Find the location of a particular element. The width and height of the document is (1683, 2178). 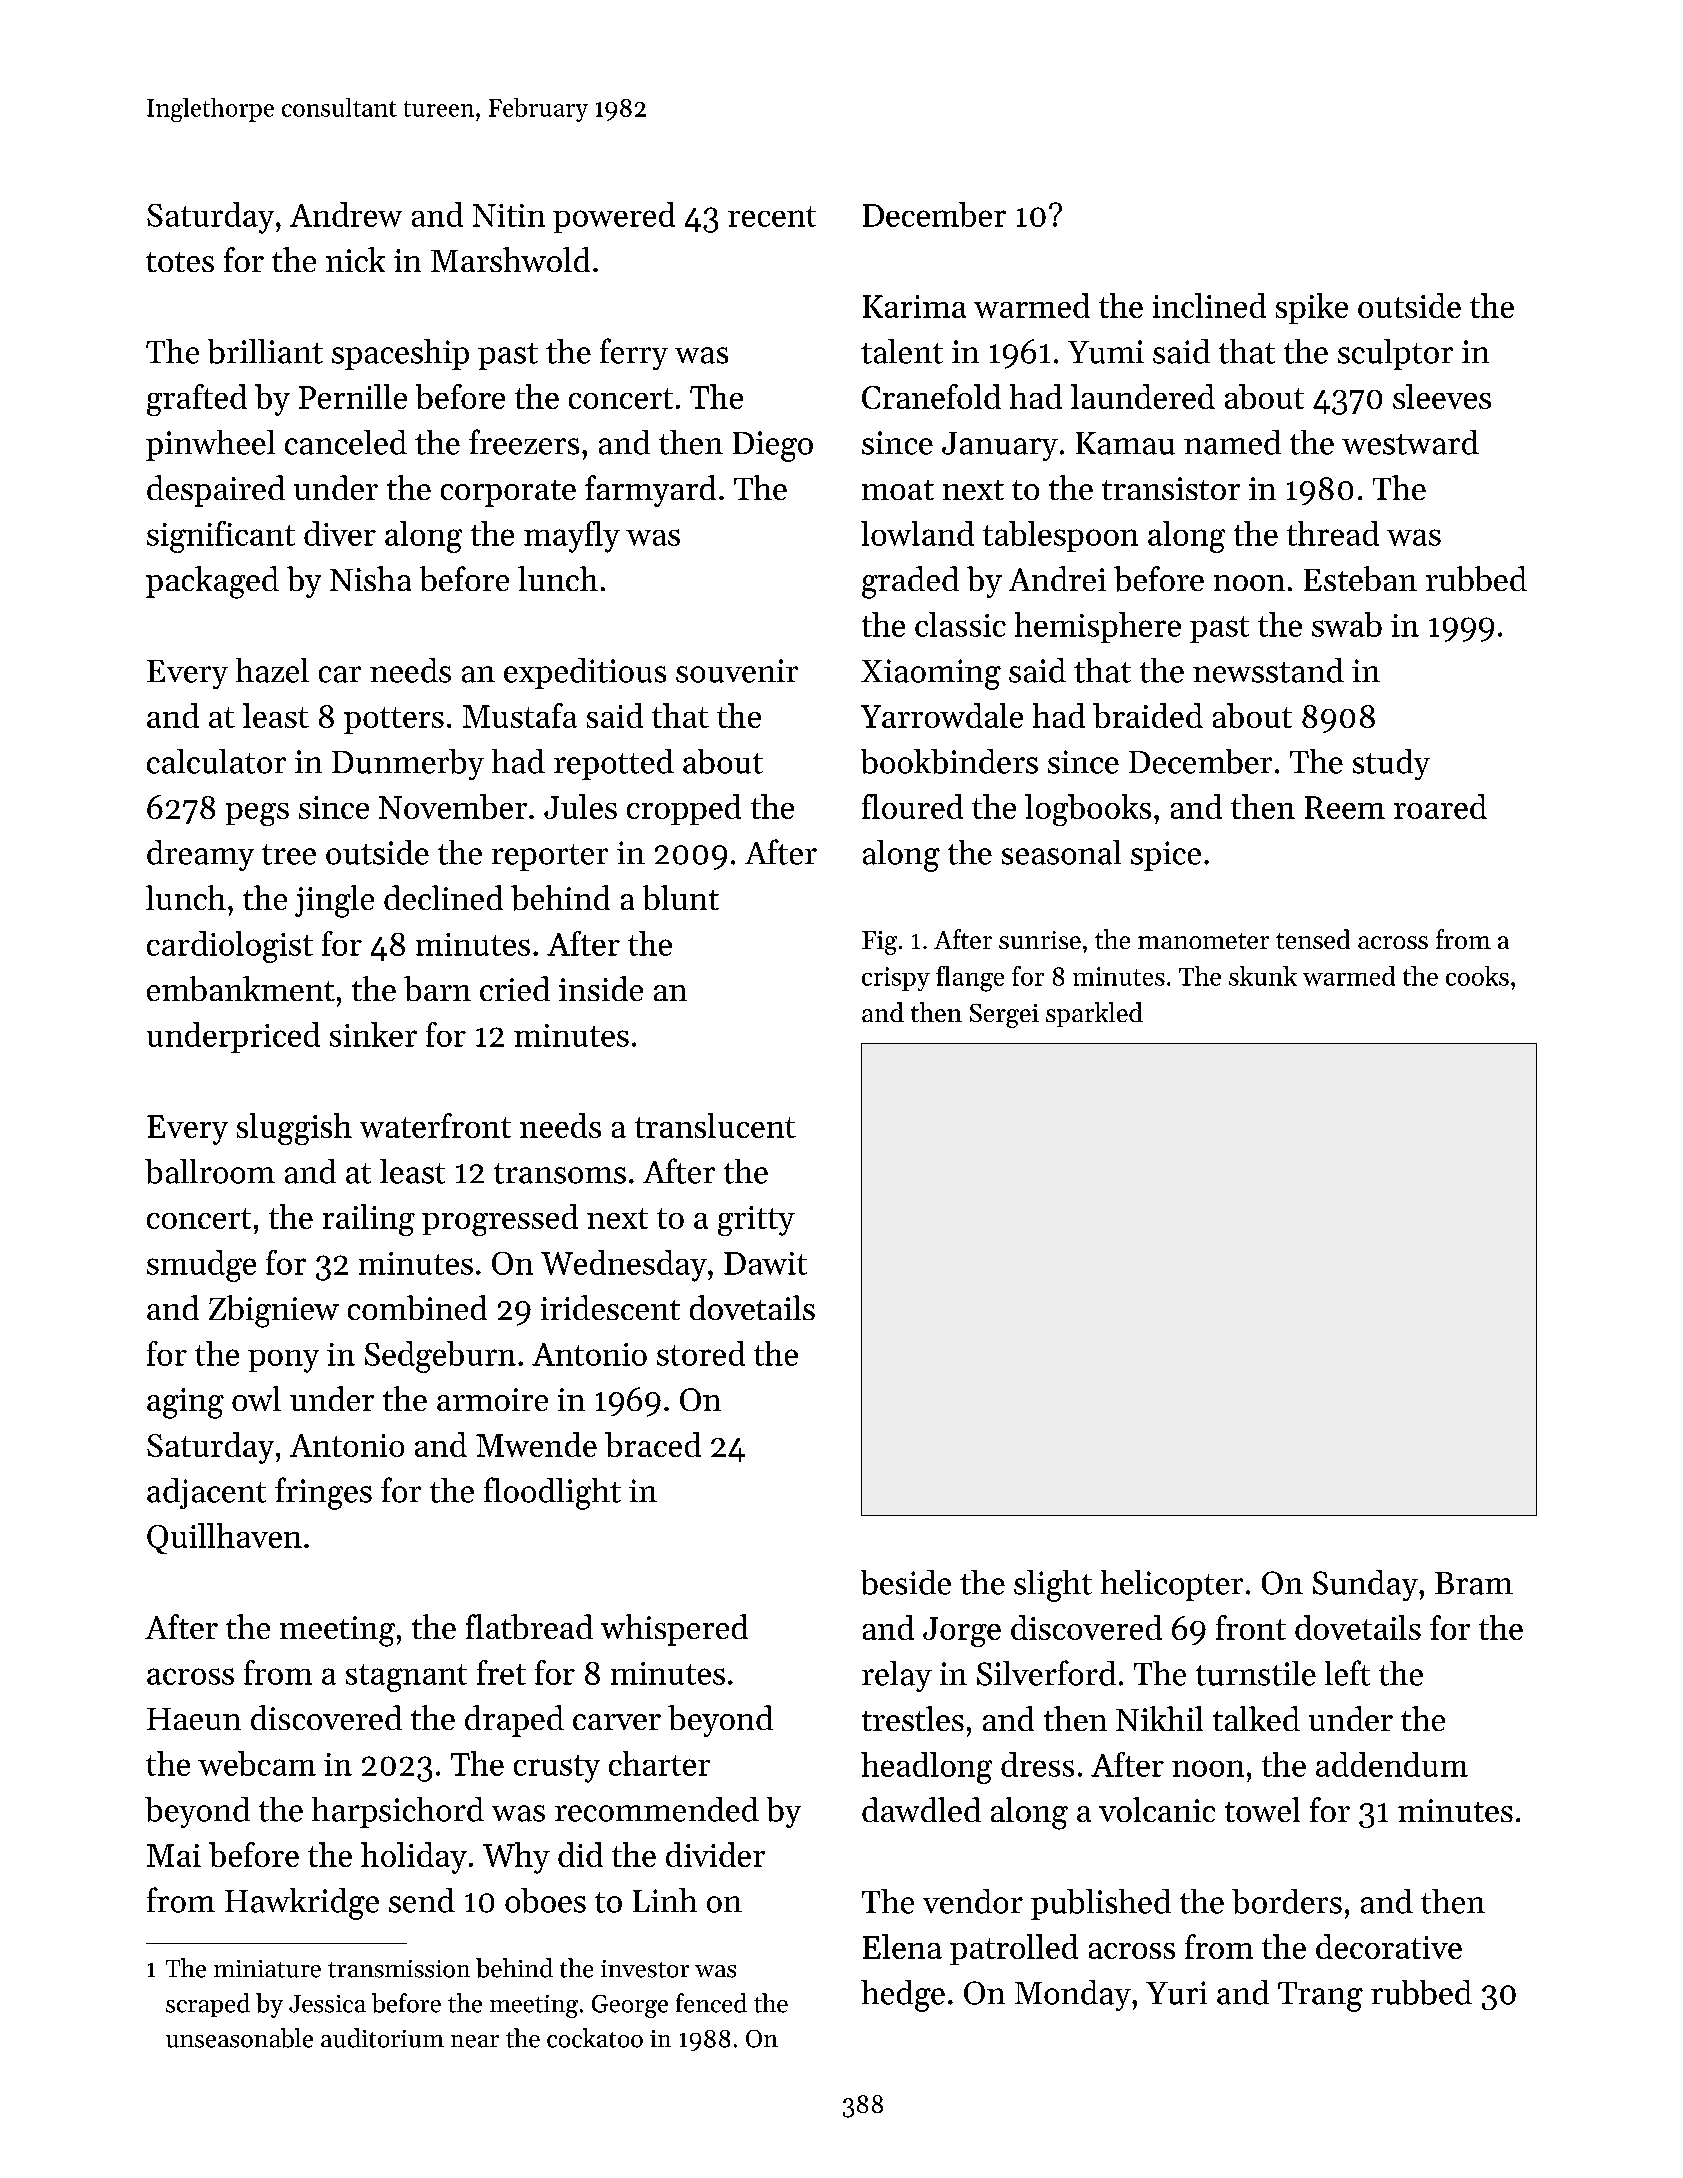

mayfly is located at coordinates (572, 537).
